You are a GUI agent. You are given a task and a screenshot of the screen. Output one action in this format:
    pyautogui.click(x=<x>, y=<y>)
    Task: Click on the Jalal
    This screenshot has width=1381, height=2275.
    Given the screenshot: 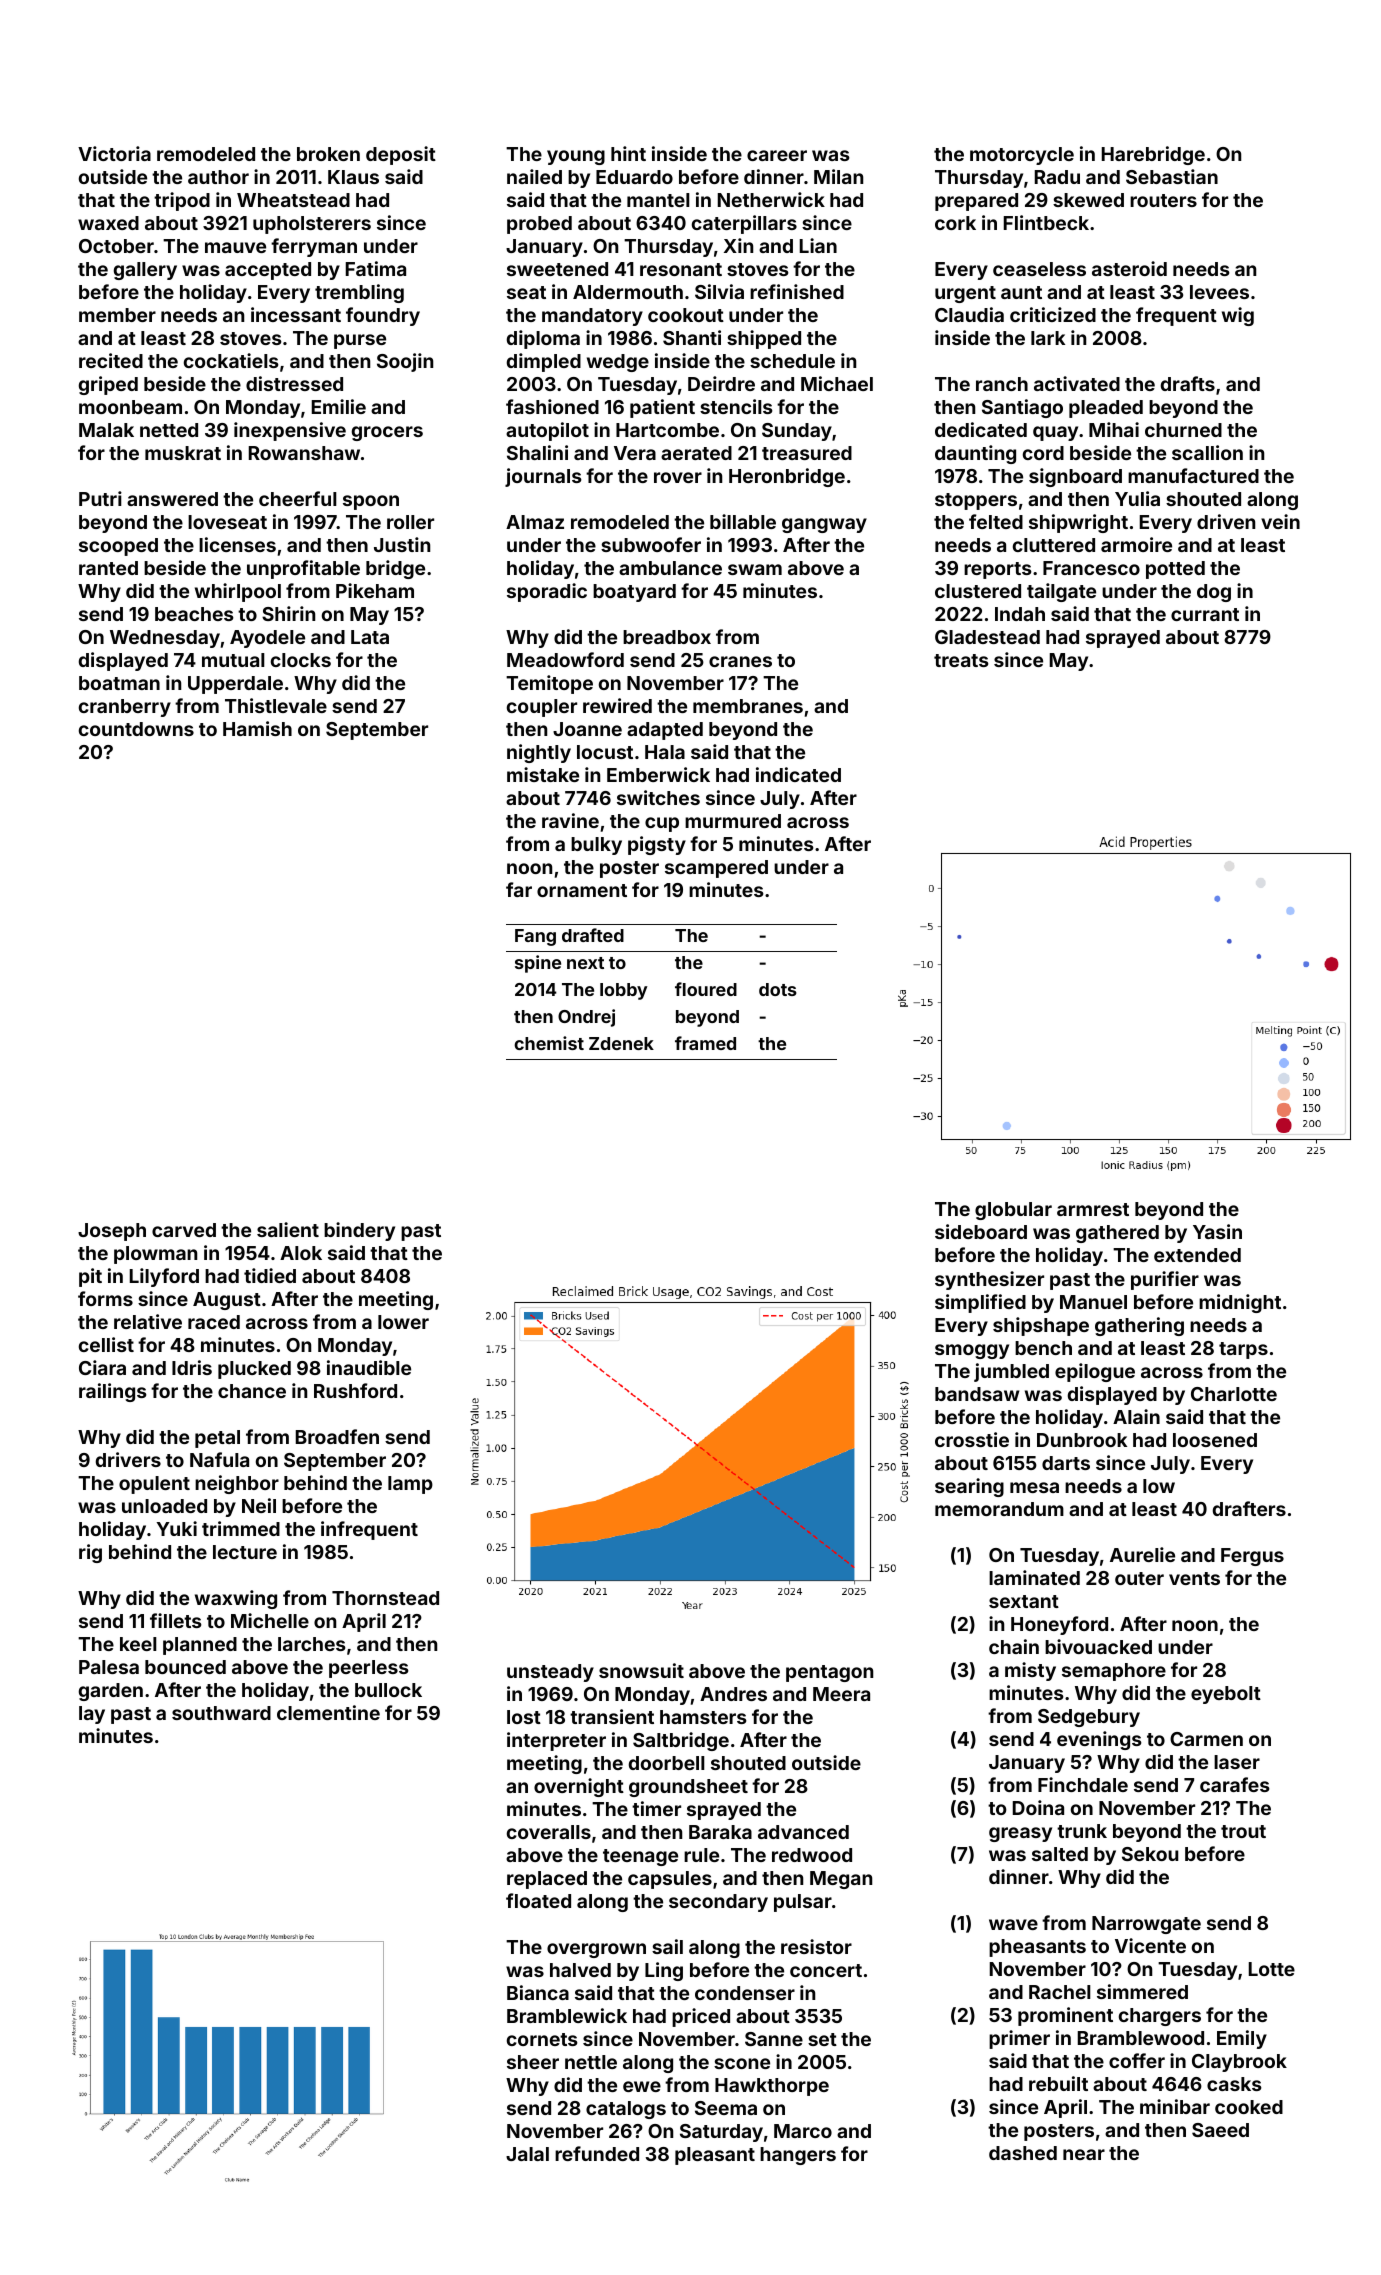 What is the action you would take?
    pyautogui.click(x=527, y=2154)
